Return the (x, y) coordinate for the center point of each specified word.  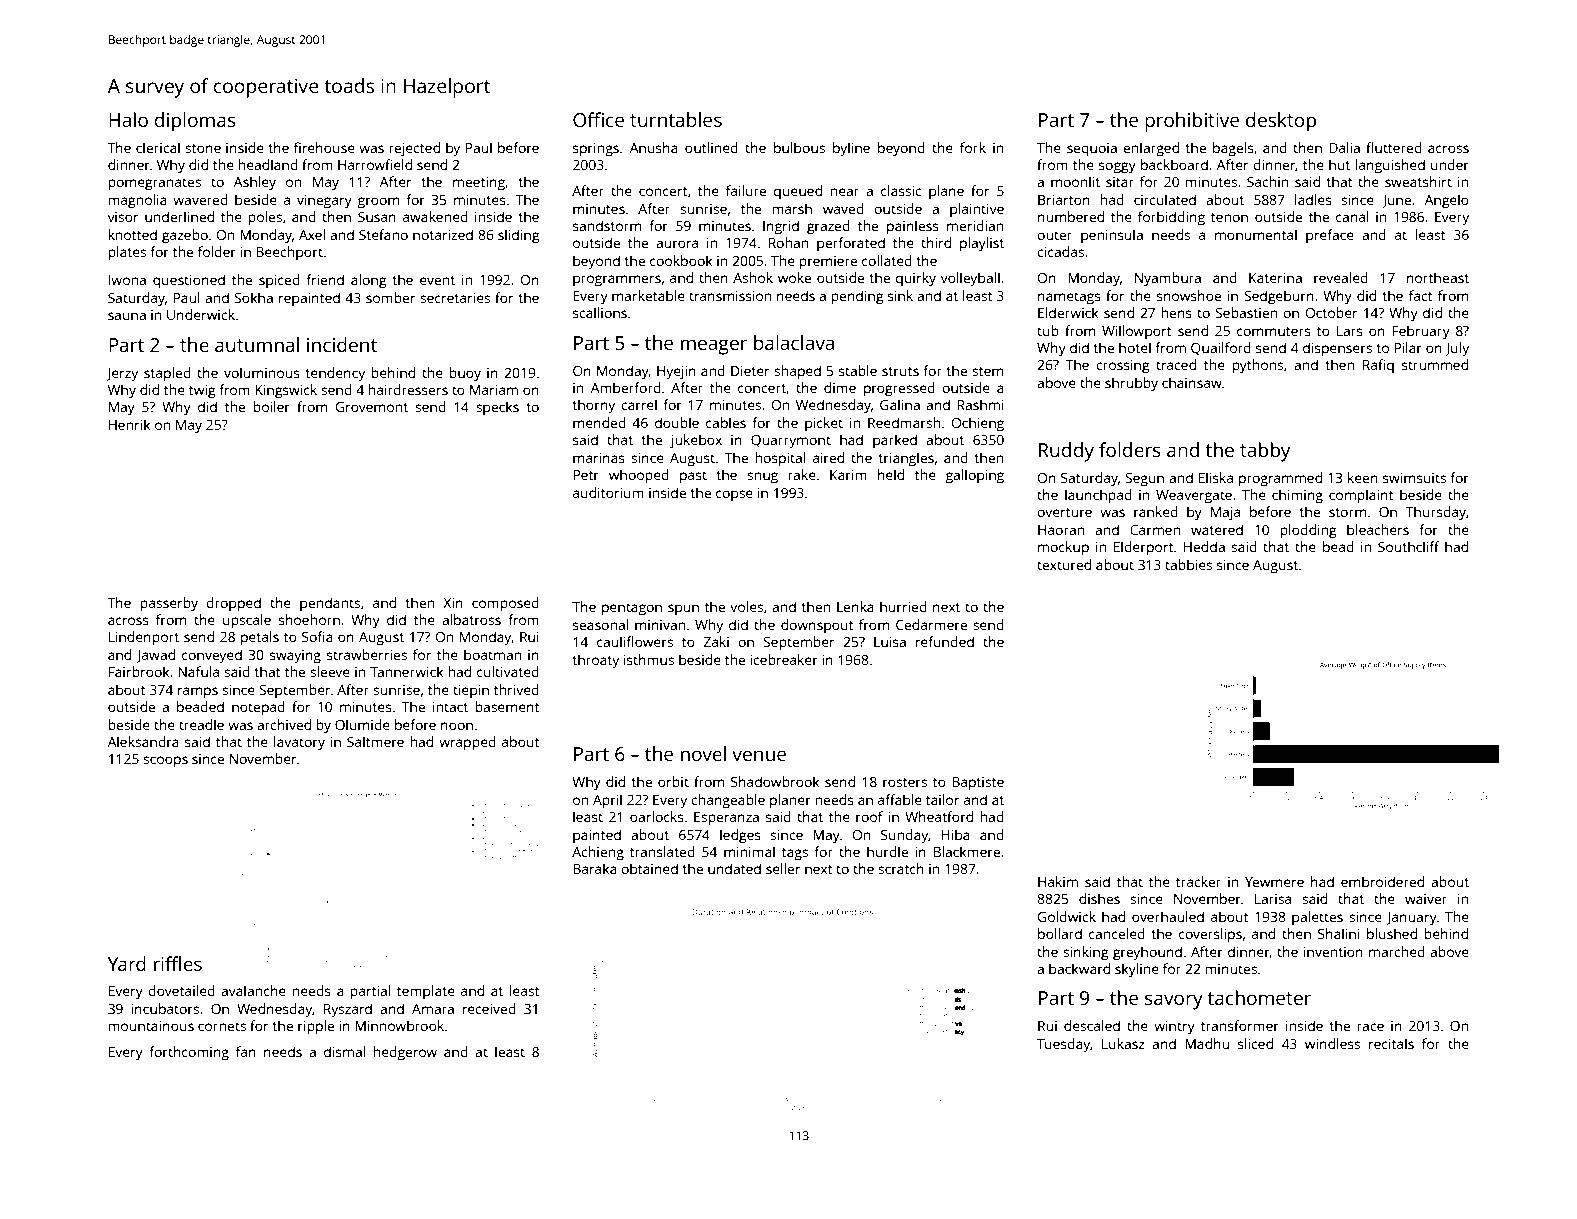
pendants (330, 604)
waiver (1426, 899)
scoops (165, 761)
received (489, 1008)
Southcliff (1408, 546)
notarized (443, 234)
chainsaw (1192, 382)
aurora (677, 244)
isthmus (649, 659)
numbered (1071, 216)
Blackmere (967, 851)
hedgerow (405, 1053)
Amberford (626, 387)
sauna (127, 316)
